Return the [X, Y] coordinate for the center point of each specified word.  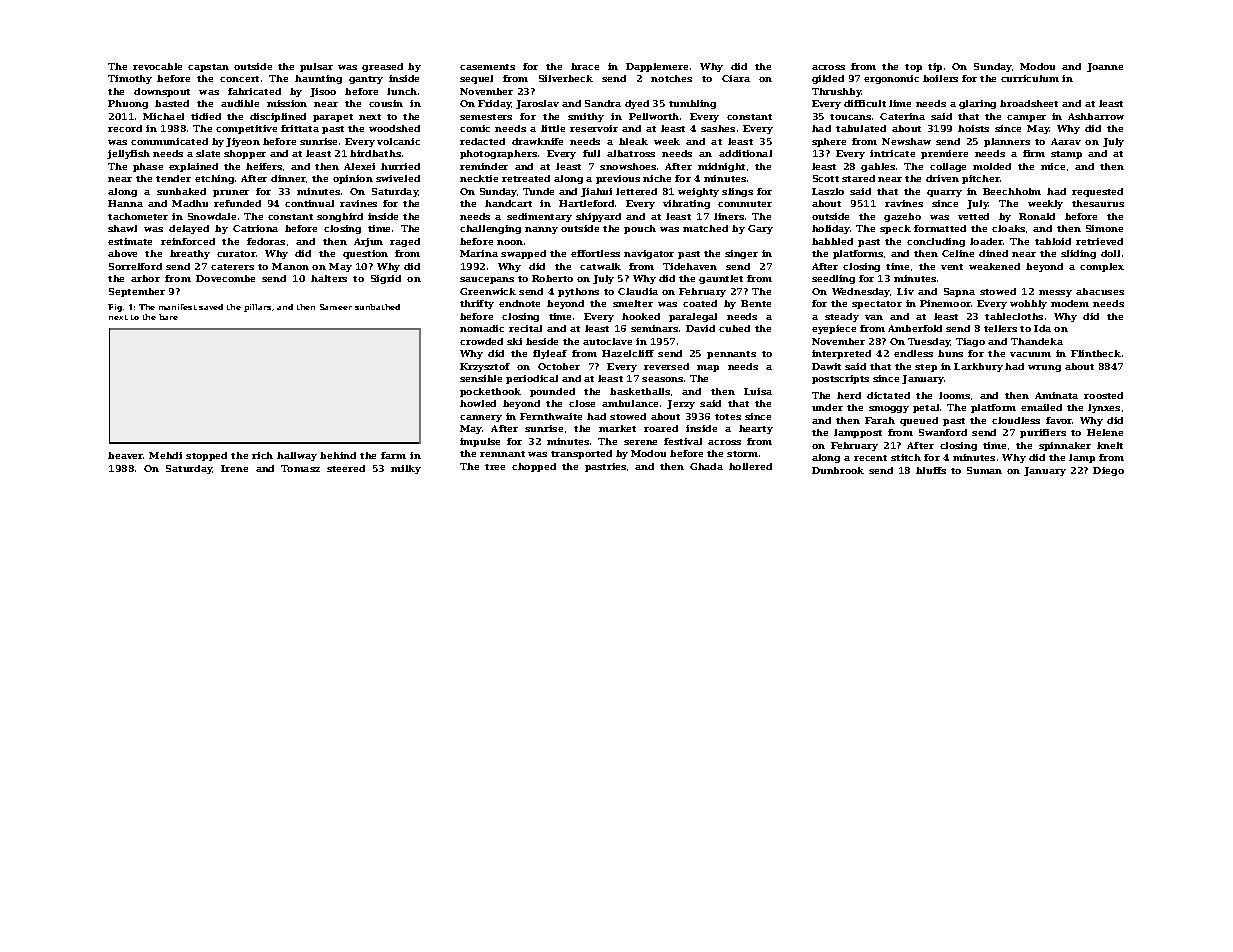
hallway [297, 456]
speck [895, 229]
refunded [237, 203]
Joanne [1105, 67]
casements [487, 67]
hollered [750, 466]
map [708, 368]
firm [1034, 153]
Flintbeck [1096, 353]
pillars [257, 308]
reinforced [188, 241]
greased [382, 67]
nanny [541, 230]
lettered [636, 191]
